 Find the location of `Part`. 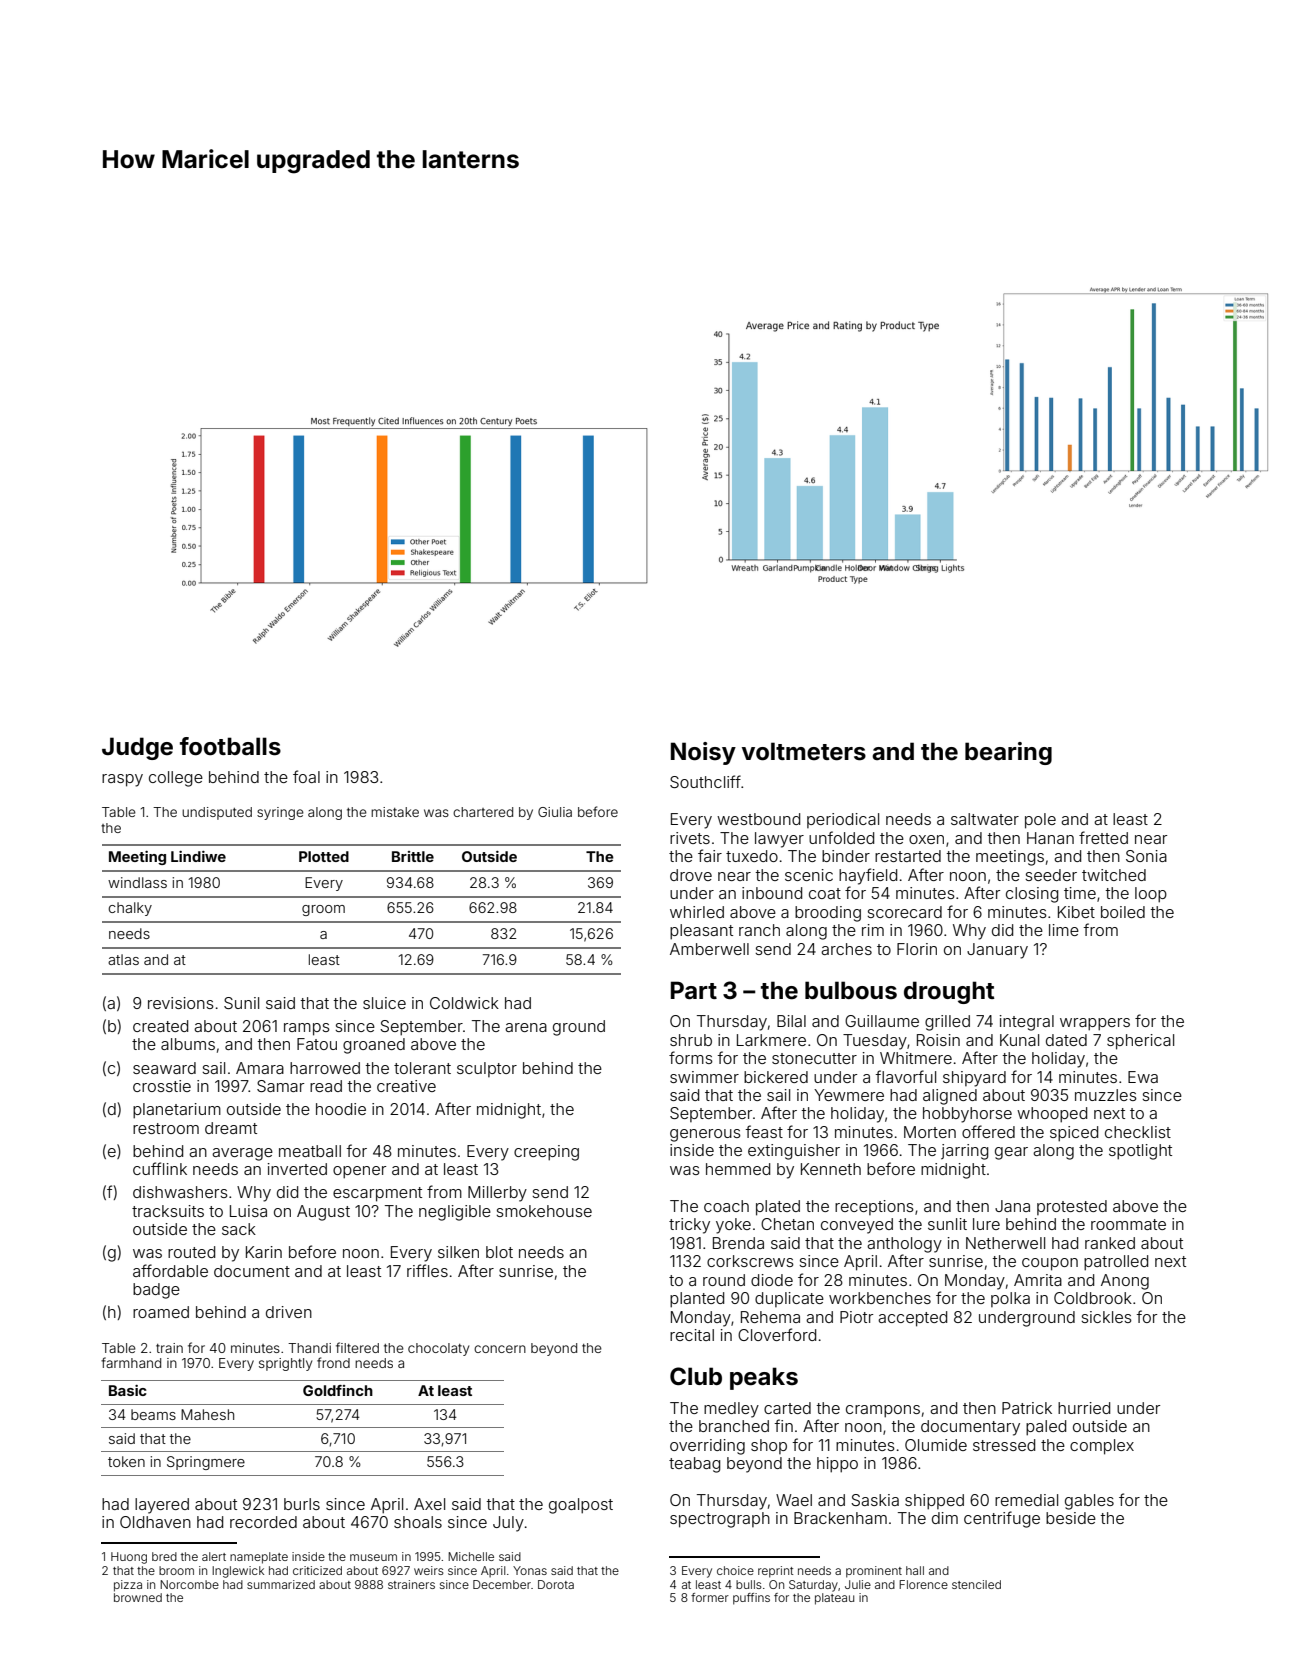

Part is located at coordinates (694, 990).
